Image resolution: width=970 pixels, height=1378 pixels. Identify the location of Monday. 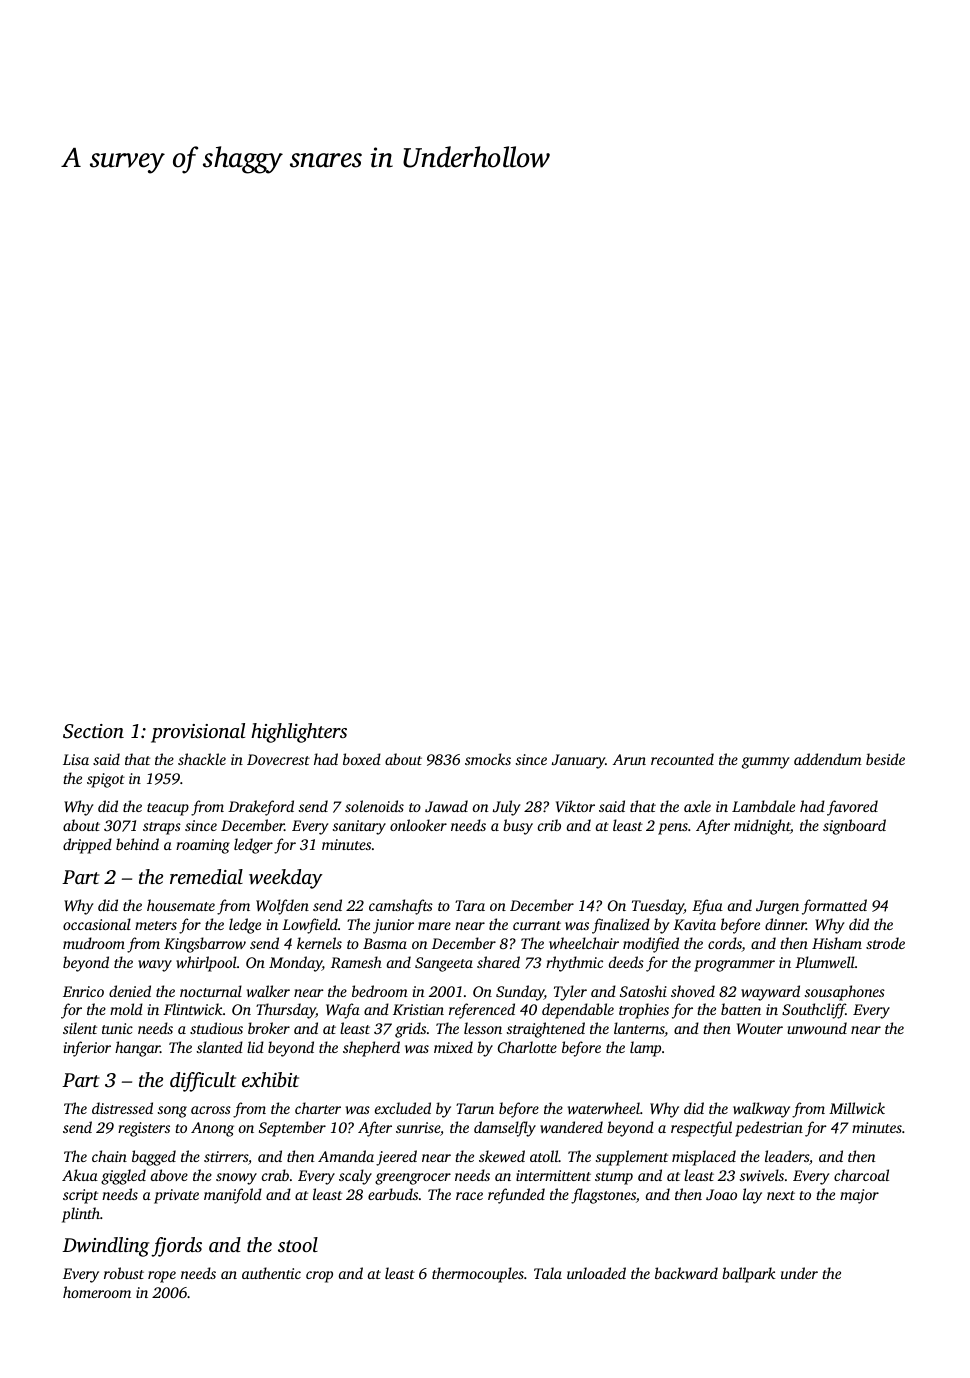
(295, 964).
